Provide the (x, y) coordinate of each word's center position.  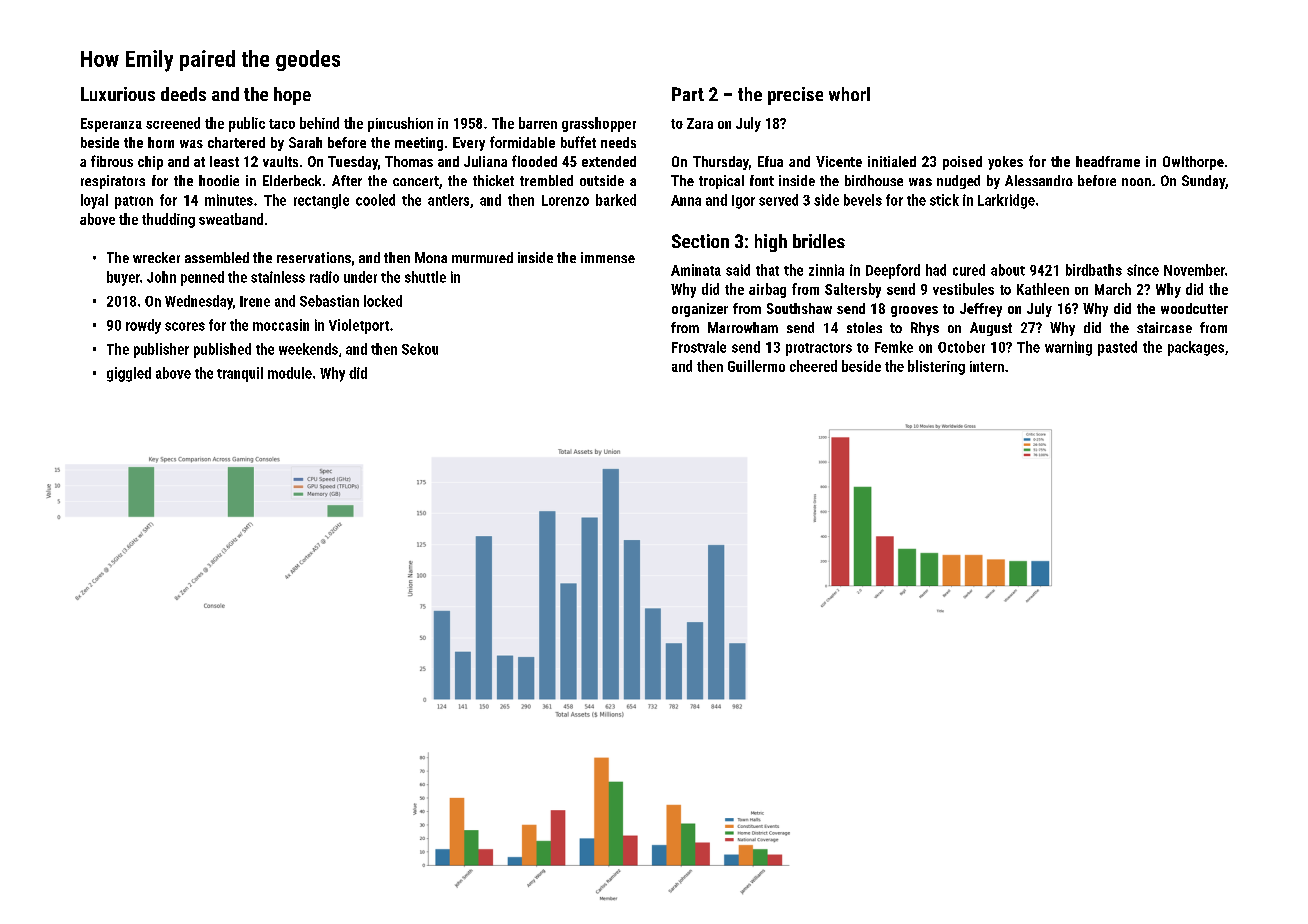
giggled (129, 374)
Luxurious (118, 94)
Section (700, 241)
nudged (958, 182)
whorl (849, 94)
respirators (113, 182)
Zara (700, 123)
